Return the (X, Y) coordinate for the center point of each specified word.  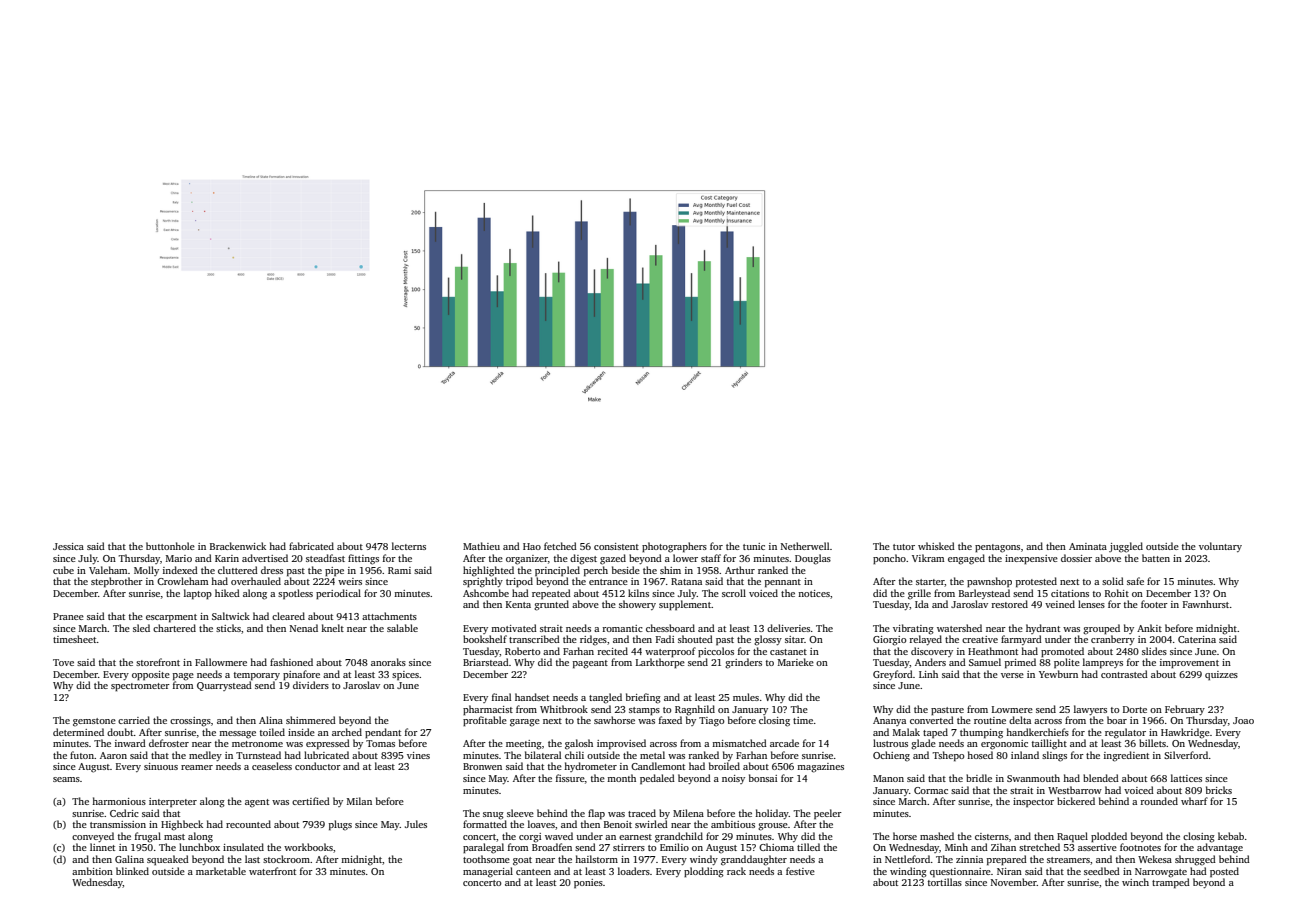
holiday (772, 814)
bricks (1219, 790)
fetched (560, 546)
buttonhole (170, 546)
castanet (788, 652)
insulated (243, 847)
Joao (1243, 720)
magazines (820, 768)
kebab (1231, 836)
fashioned (291, 662)
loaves (541, 824)
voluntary (1220, 547)
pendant (383, 733)
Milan (359, 801)
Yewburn (1058, 674)
